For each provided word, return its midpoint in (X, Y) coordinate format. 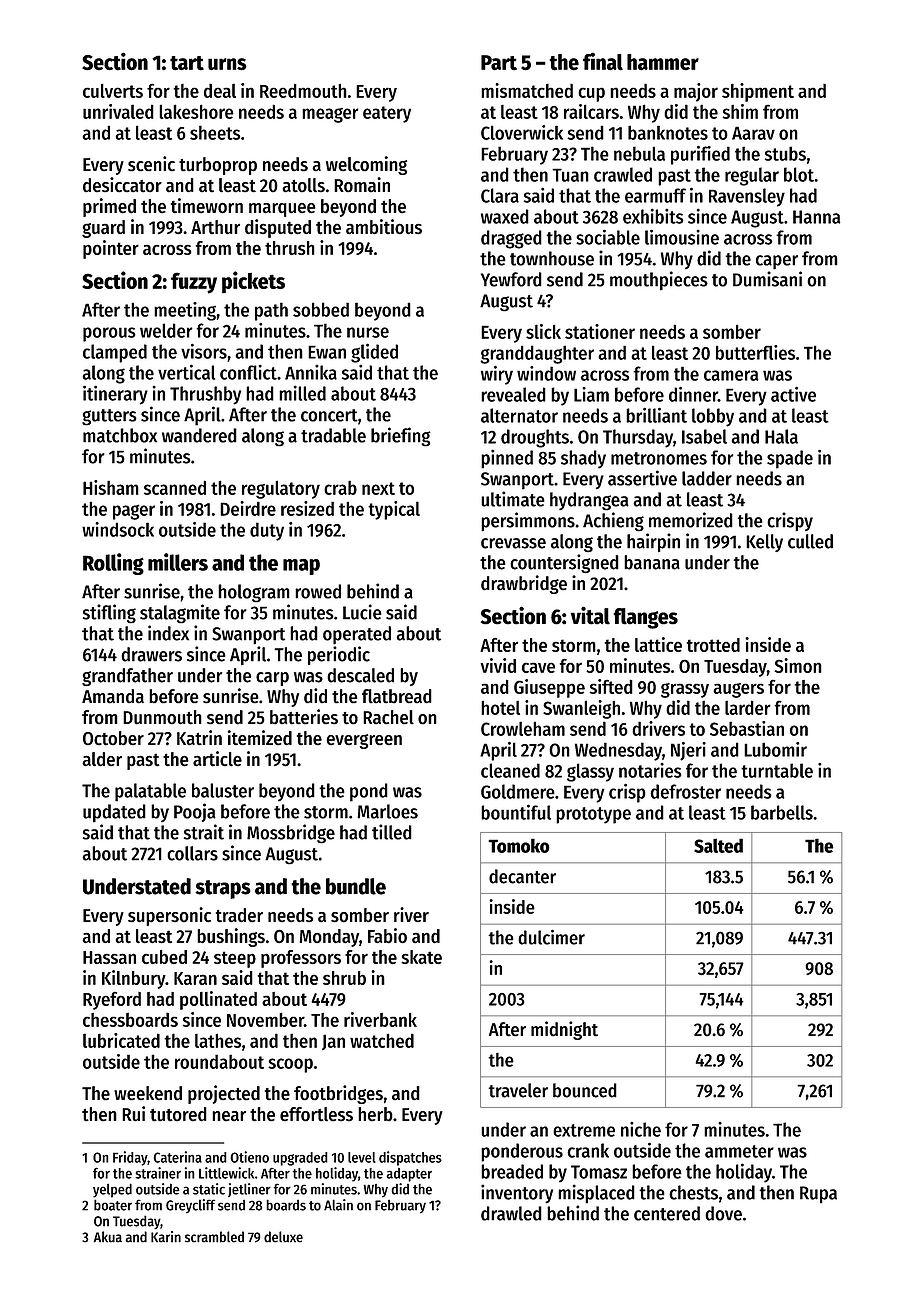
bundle (356, 886)
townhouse (552, 258)
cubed (164, 957)
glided (374, 353)
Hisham (111, 487)
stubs (785, 153)
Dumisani (767, 279)
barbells (782, 812)
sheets (215, 132)
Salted (718, 845)
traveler (518, 1090)
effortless (316, 1114)
